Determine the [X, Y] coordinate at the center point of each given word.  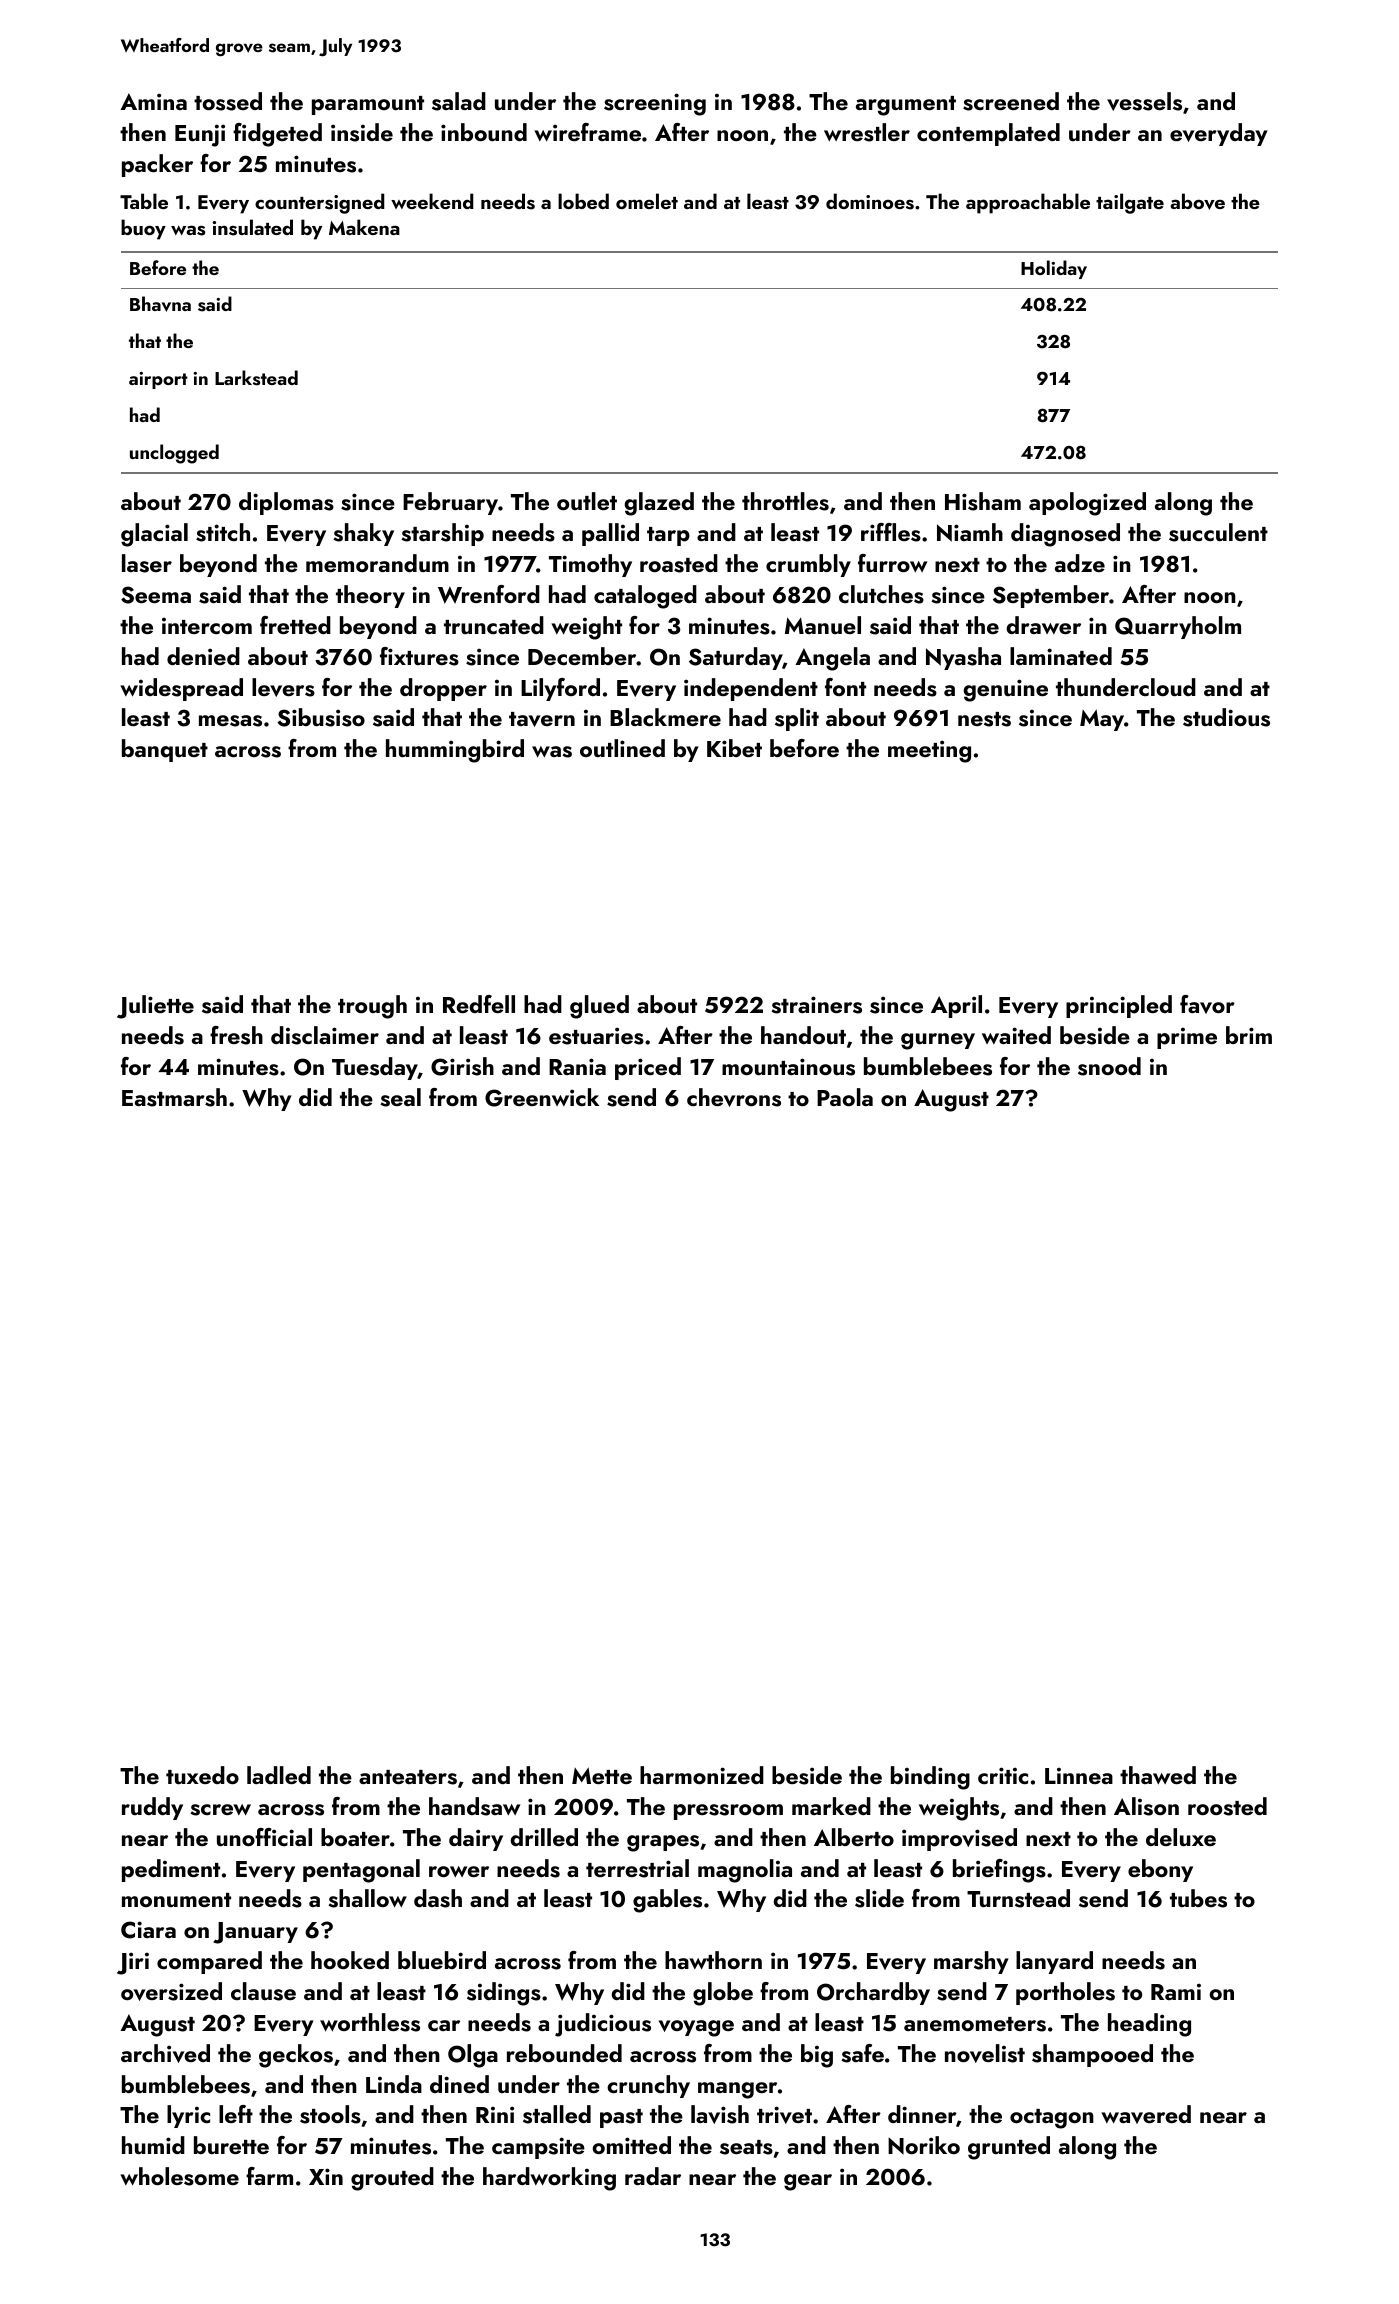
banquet [165, 750]
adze [1080, 563]
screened [1011, 101]
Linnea [1079, 1775]
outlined [622, 748]
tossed [228, 101]
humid [153, 2145]
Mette [602, 1775]
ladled [279, 1775]
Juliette [155, 1007]
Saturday [736, 658]
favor [1207, 1004]
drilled [544, 1837]
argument [906, 106]
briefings [999, 1871]
